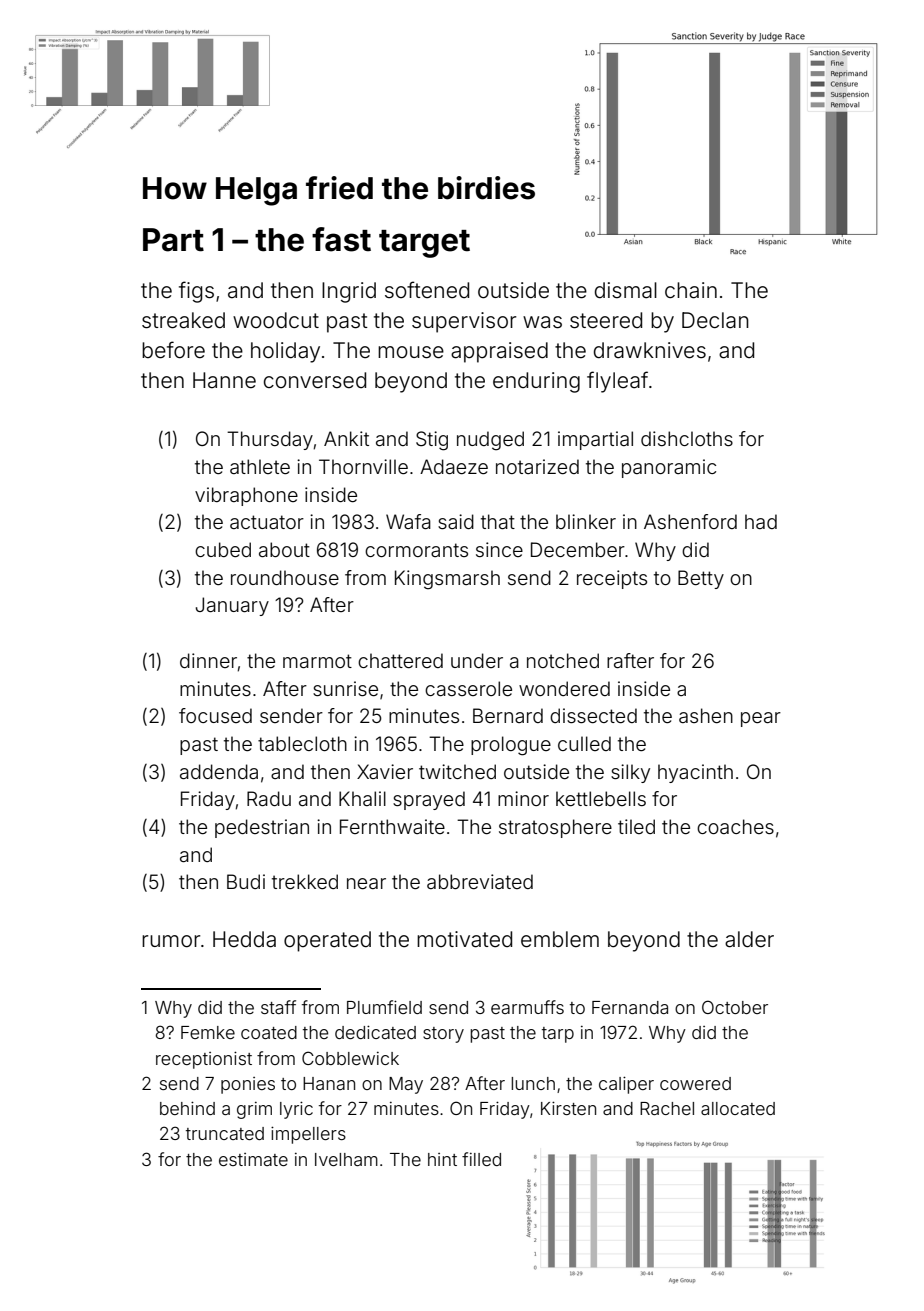 This screenshot has width=924, height=1311. I want to click on fast, so click(341, 239).
